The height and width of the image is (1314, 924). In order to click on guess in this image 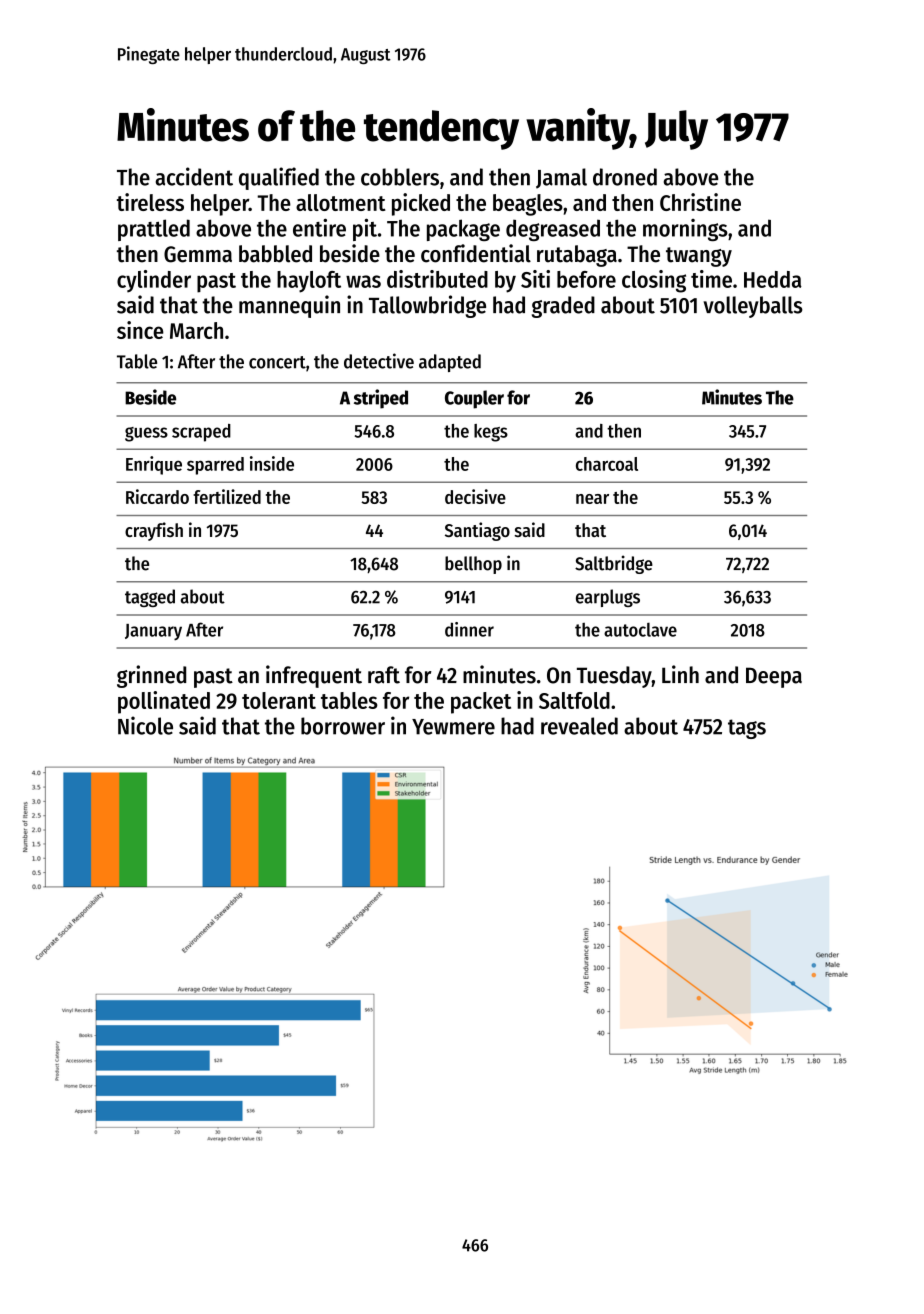, I will do `click(146, 434)`.
